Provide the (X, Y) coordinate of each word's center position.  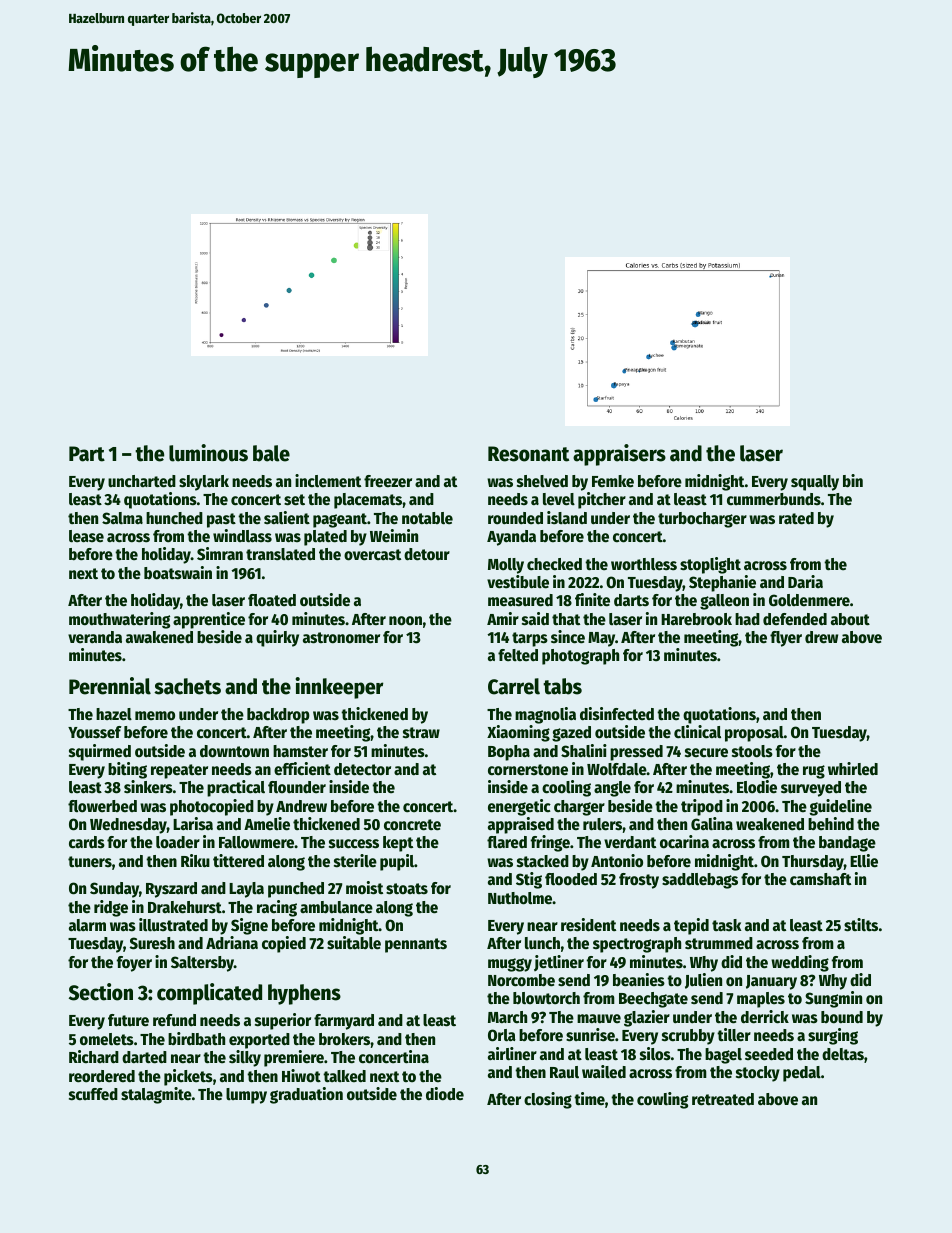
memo (155, 716)
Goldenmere (809, 600)
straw (421, 733)
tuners (90, 862)
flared (507, 842)
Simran (220, 553)
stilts (861, 925)
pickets (188, 1077)
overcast (372, 555)
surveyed (811, 789)
